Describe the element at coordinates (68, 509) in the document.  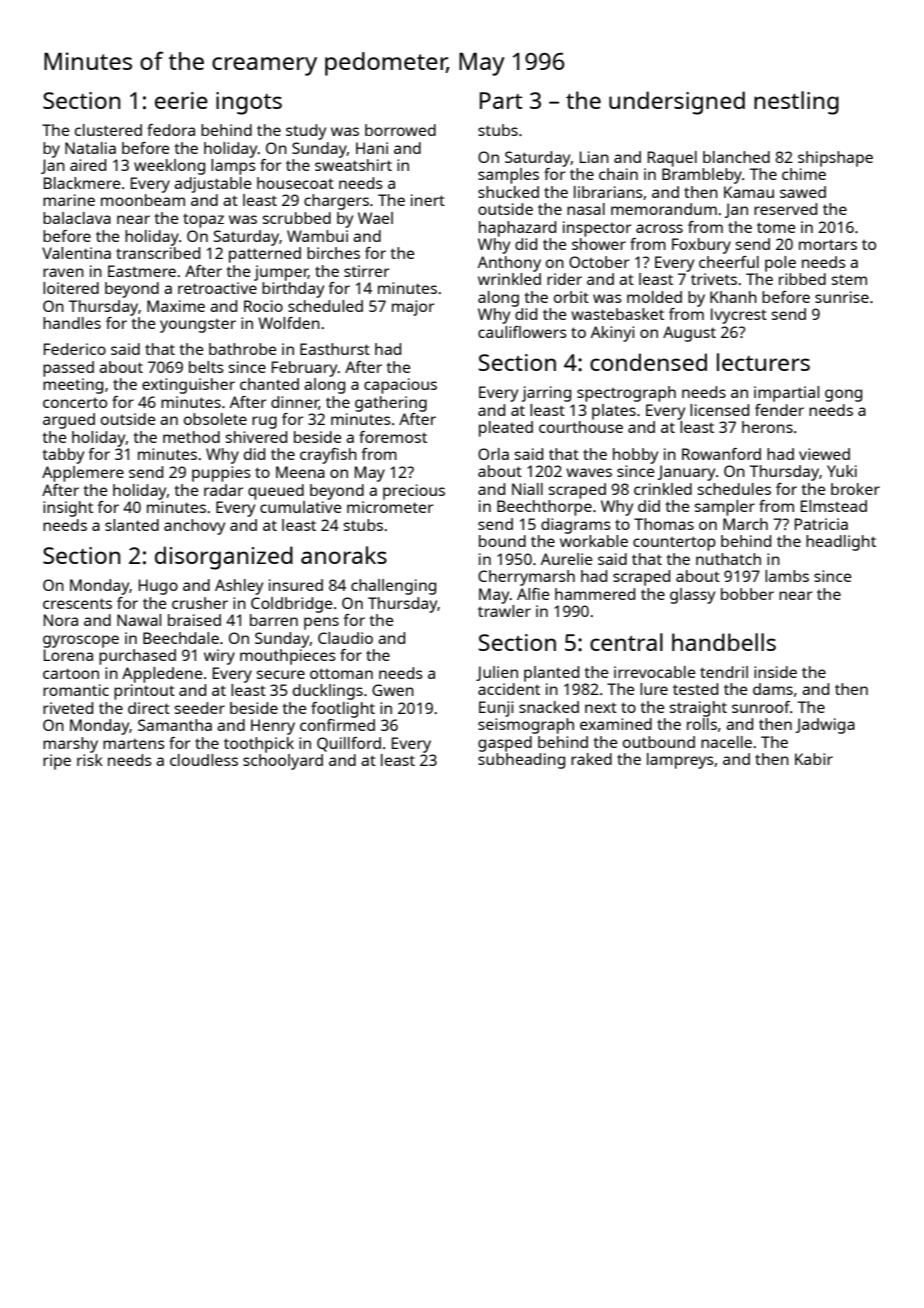
I see `insight` at that location.
